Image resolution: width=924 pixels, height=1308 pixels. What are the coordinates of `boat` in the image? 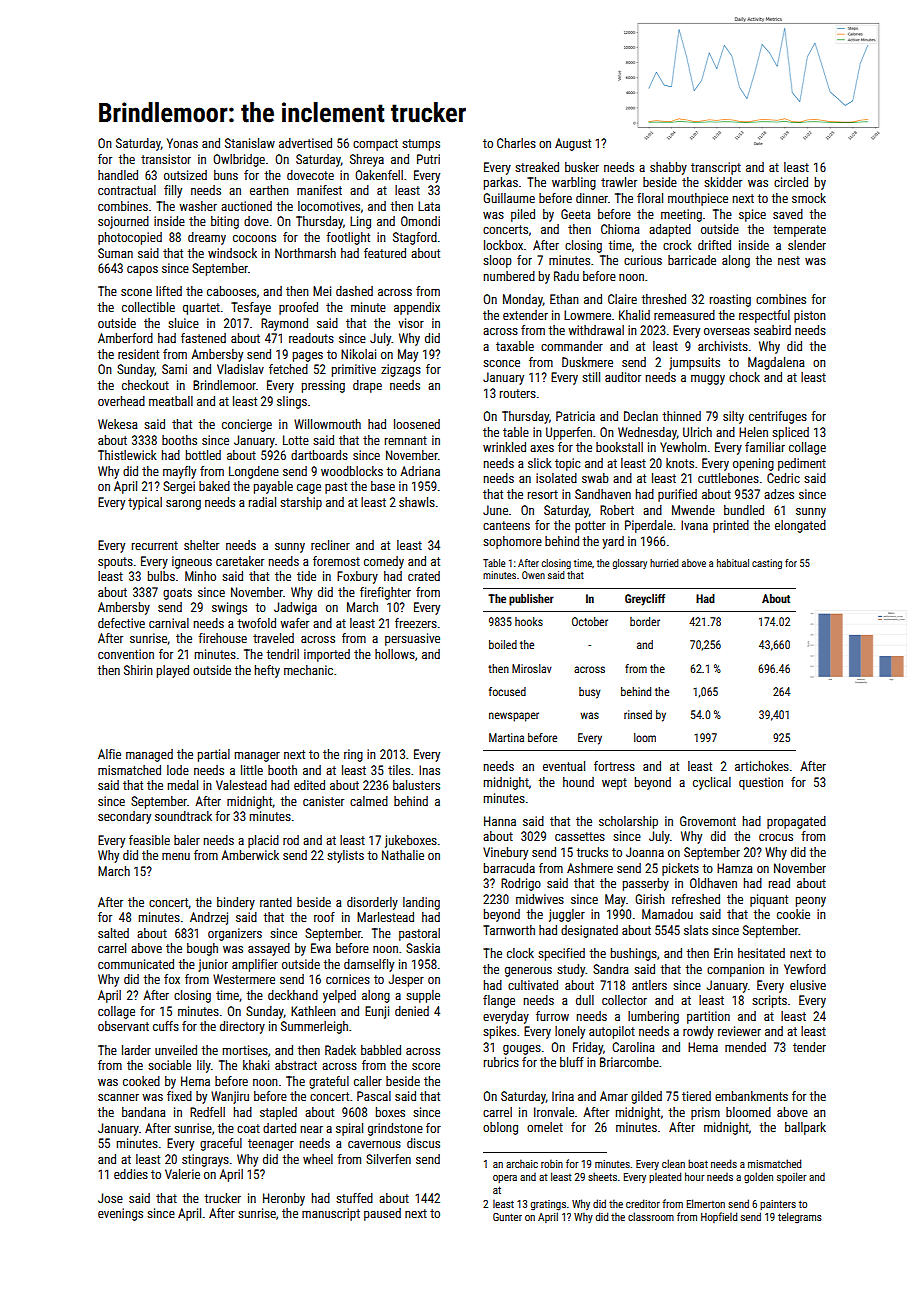 It's located at (698, 1163).
